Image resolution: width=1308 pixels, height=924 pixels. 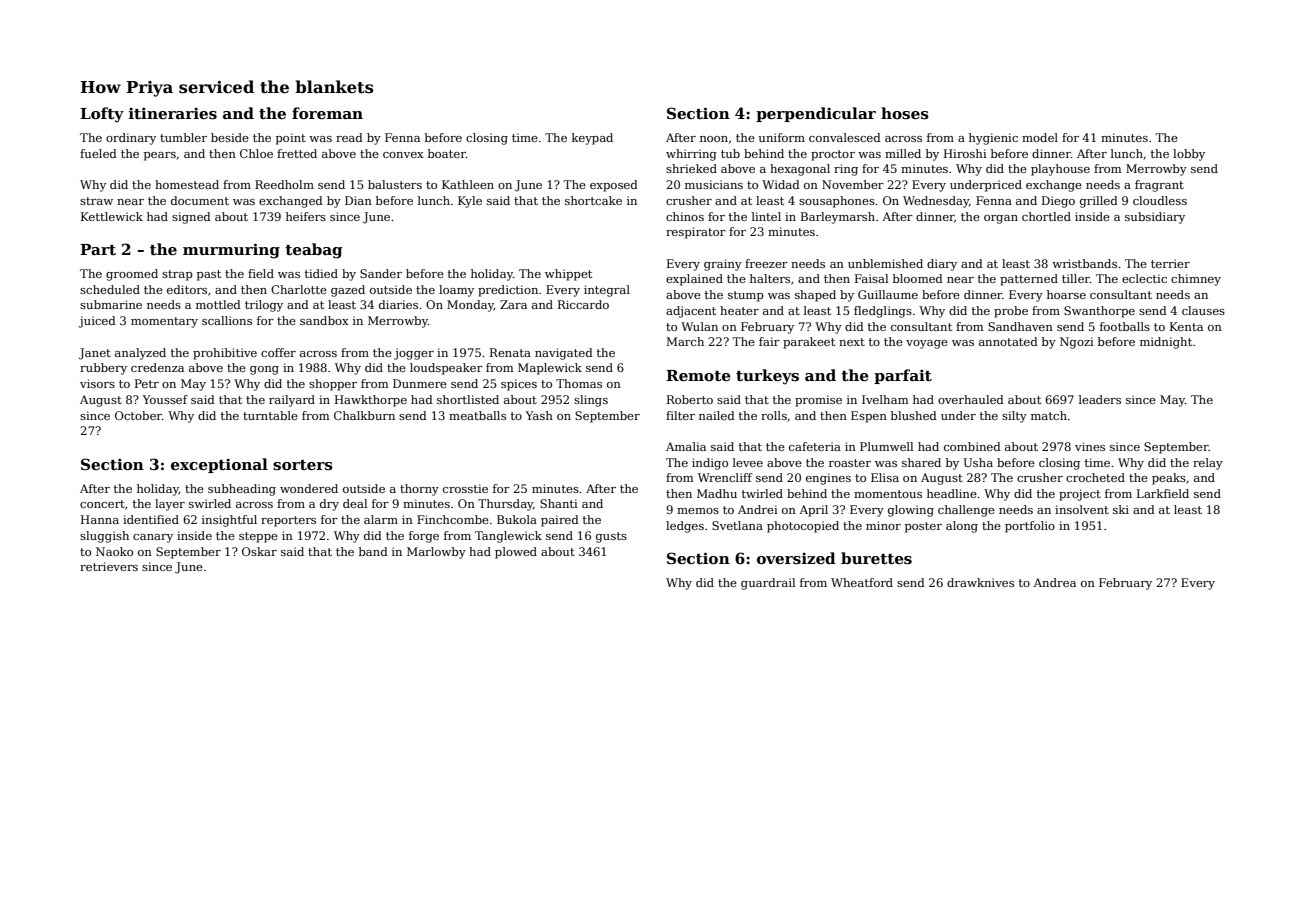 I want to click on sandbox, so click(x=324, y=320).
